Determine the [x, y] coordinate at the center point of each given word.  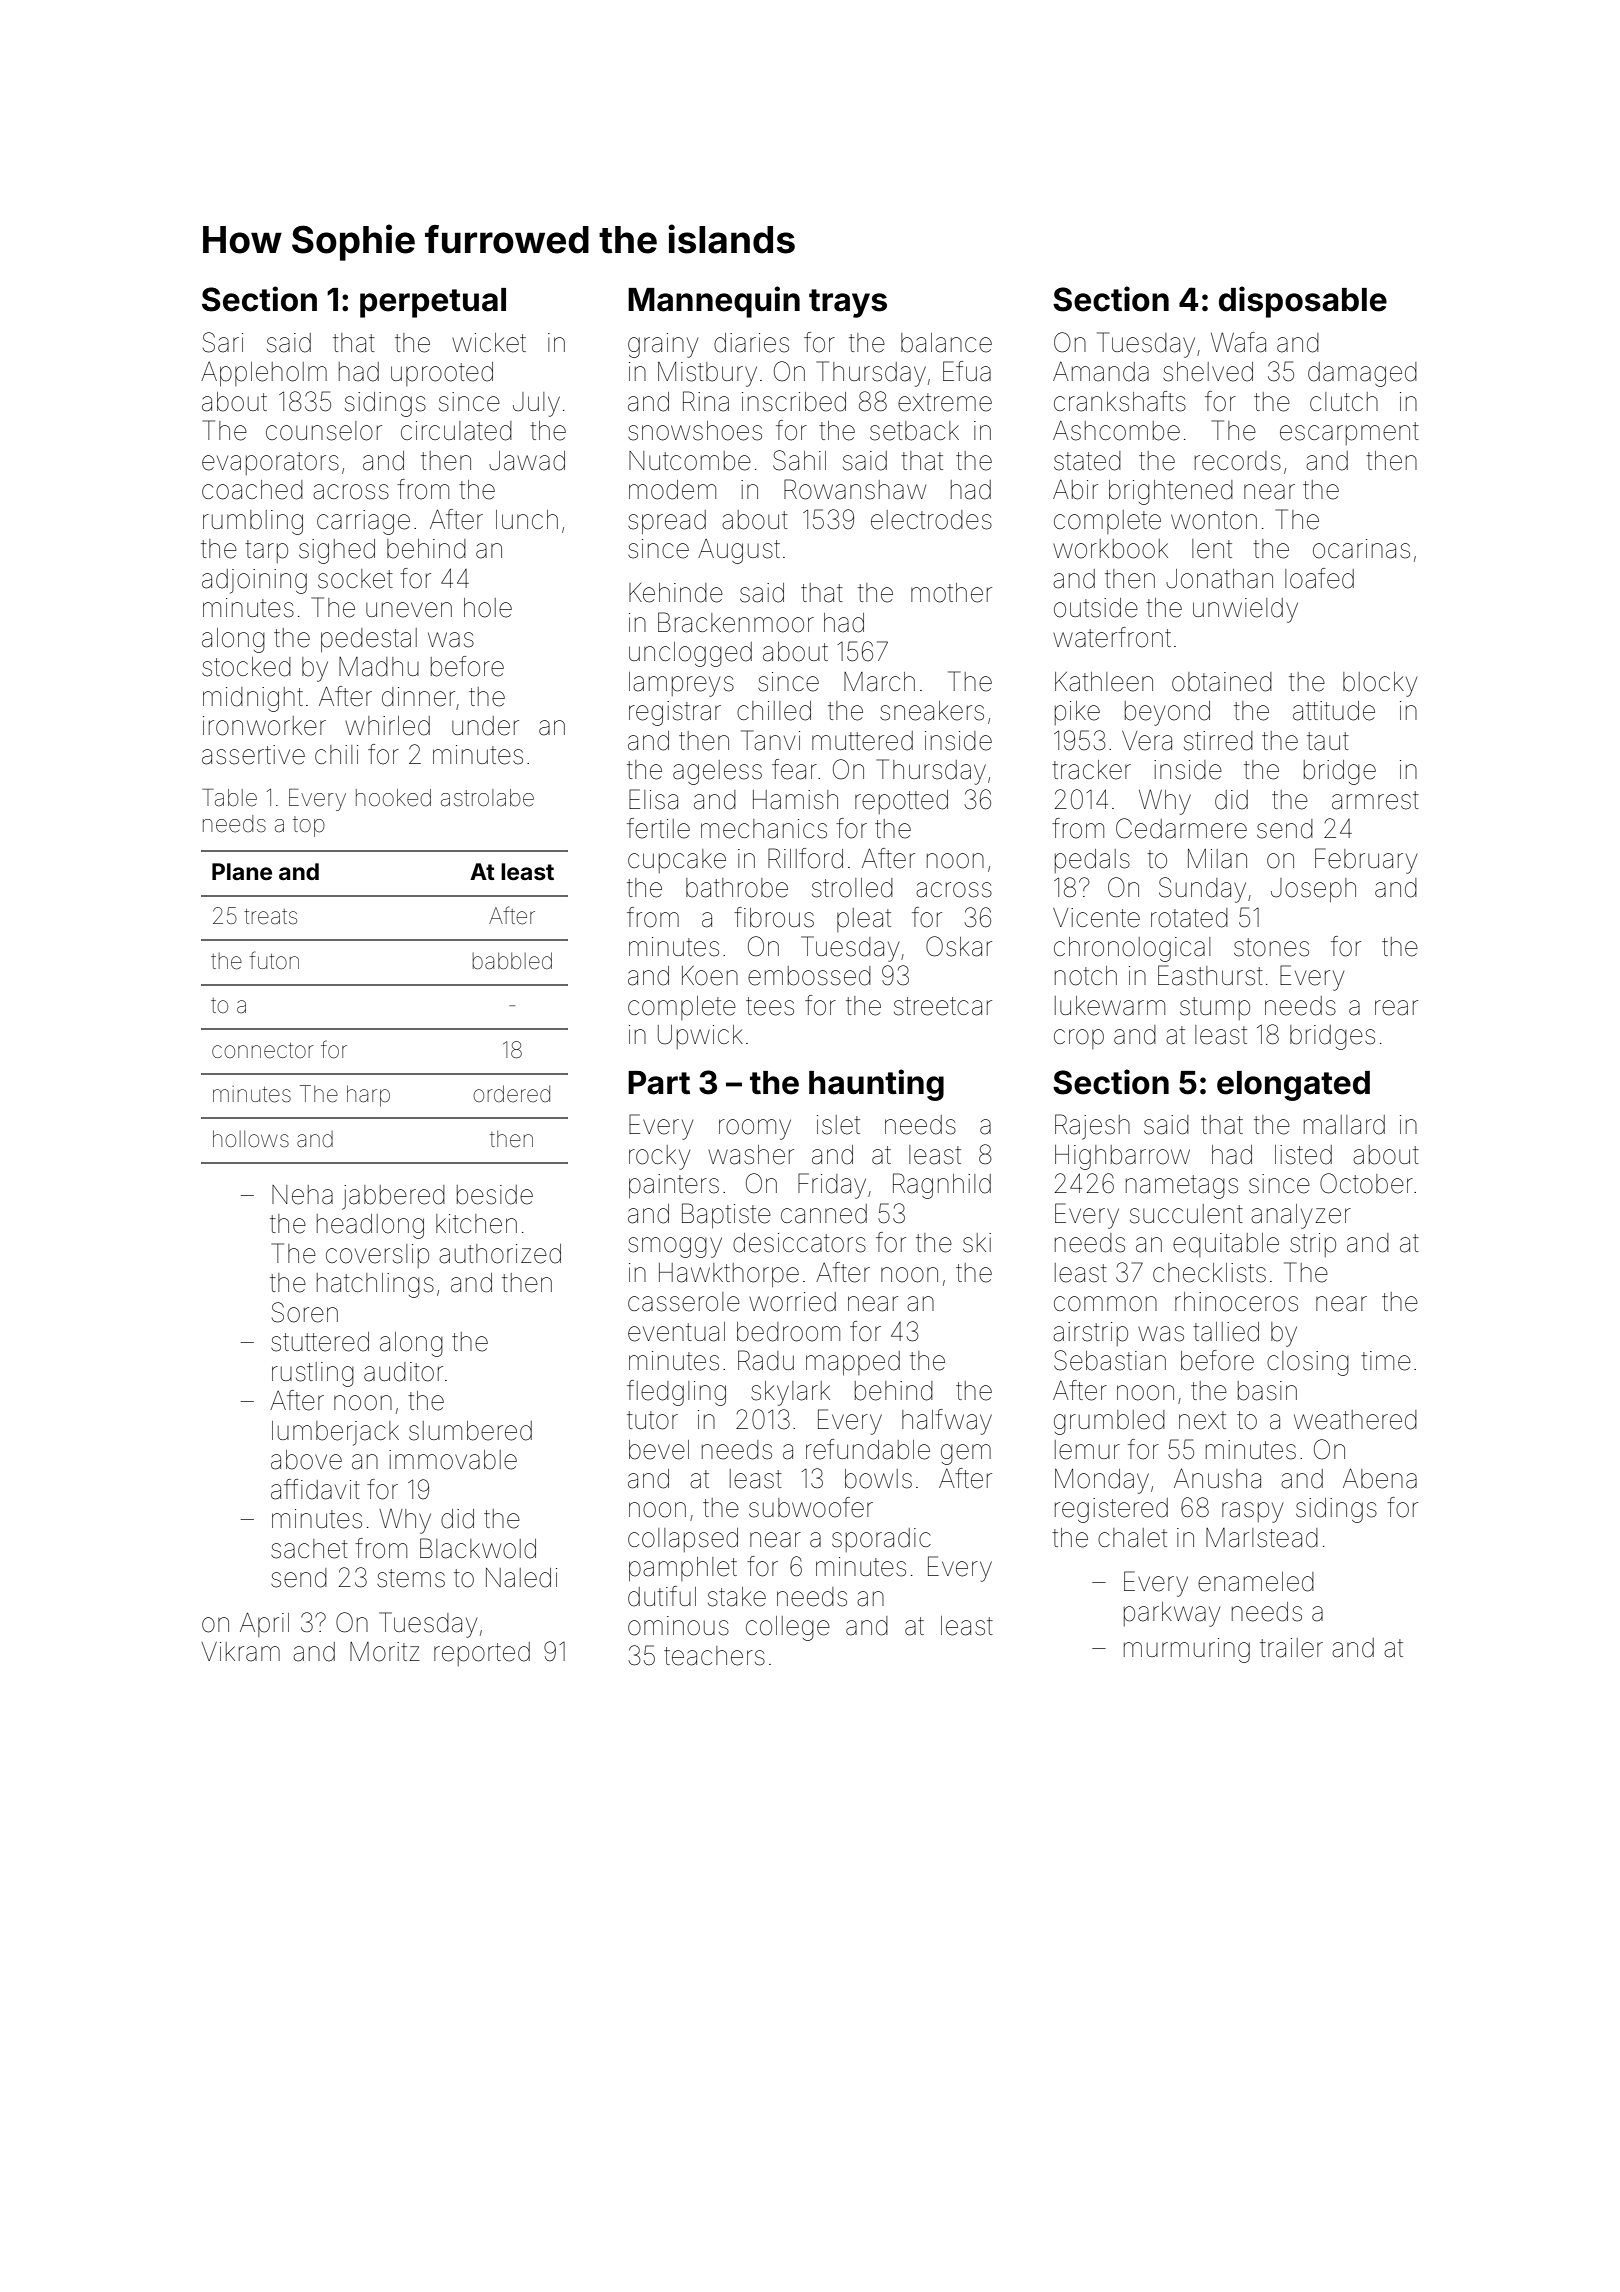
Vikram [240, 1652]
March [879, 682]
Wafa [1238, 342]
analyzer [1301, 1216]
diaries [751, 343]
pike [1077, 713]
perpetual [433, 303]
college [788, 1628]
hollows [251, 1139]
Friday [832, 1186]
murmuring [1187, 1650]
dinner [418, 697]
